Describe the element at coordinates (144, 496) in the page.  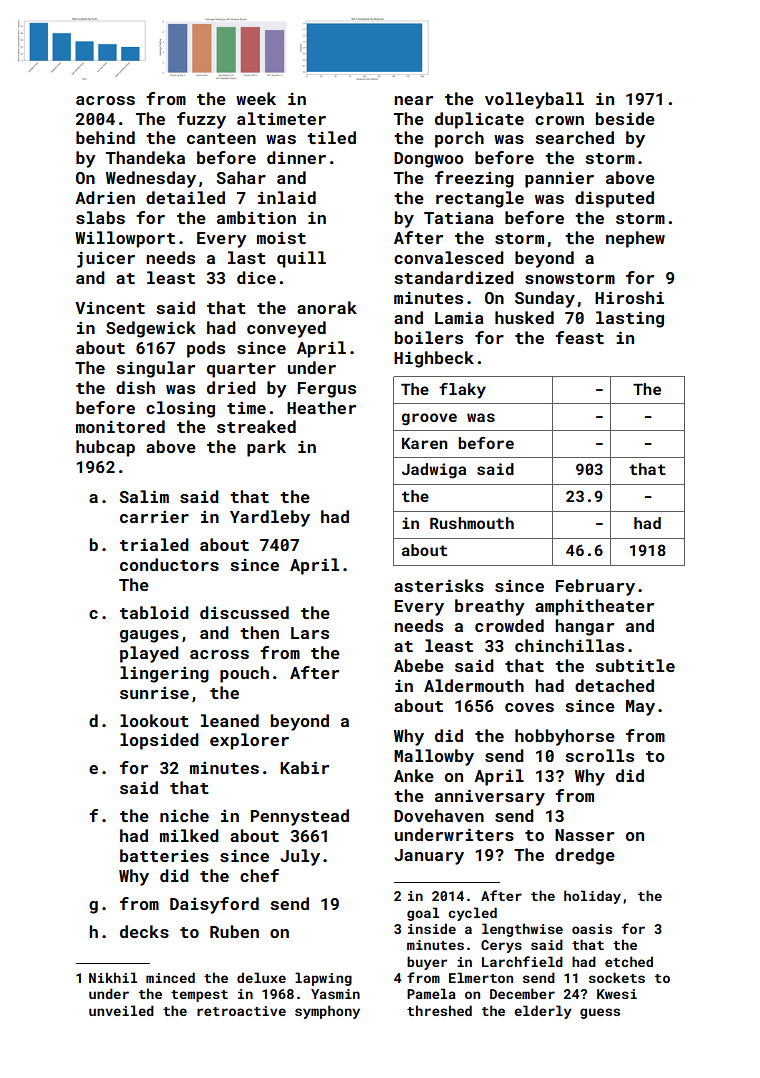
I see `Salim` at that location.
